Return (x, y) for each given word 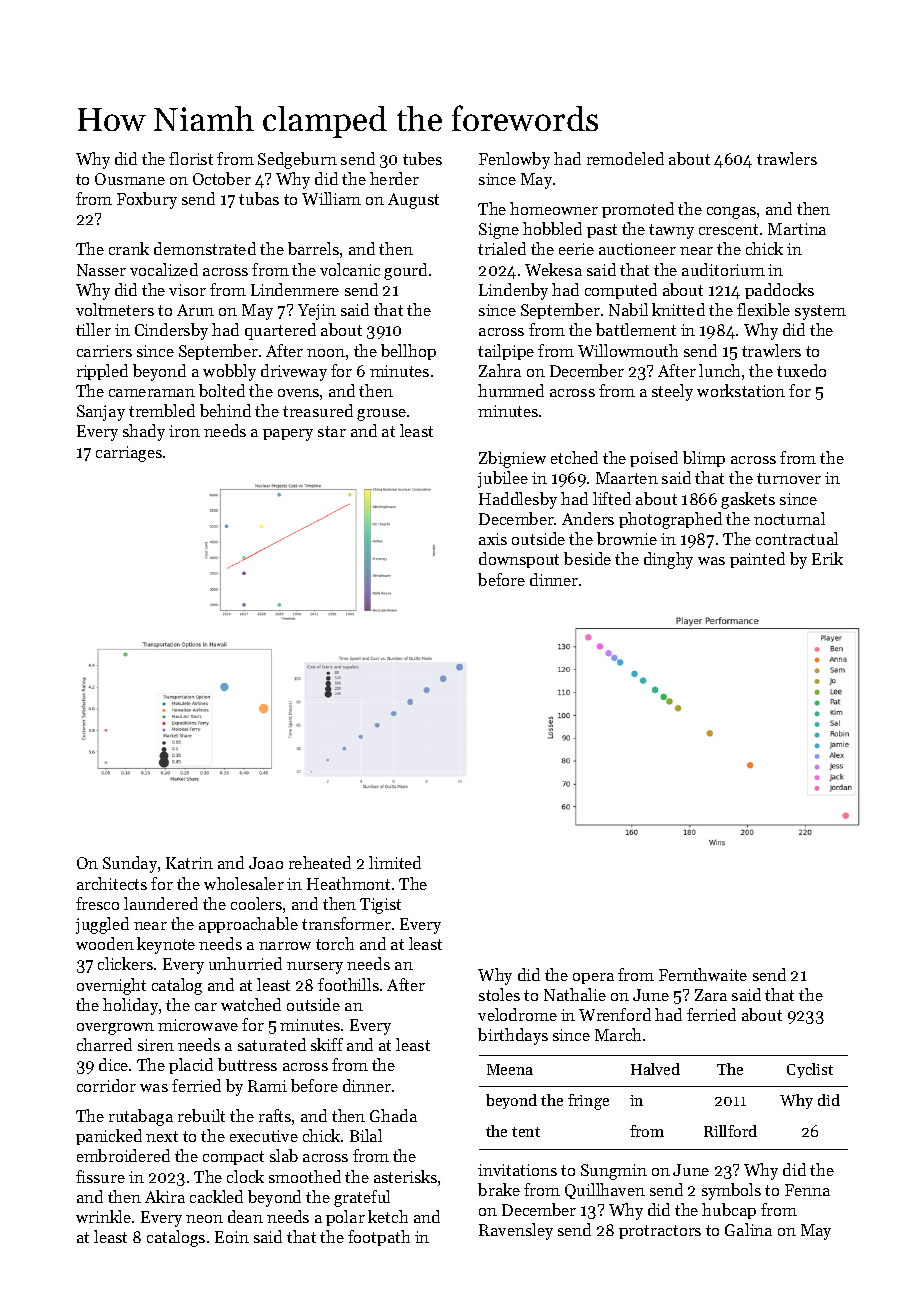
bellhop (408, 352)
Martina (797, 229)
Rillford (730, 1131)
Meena (510, 1069)
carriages (129, 454)
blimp (704, 459)
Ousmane (130, 179)
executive (264, 1136)
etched (574, 457)
